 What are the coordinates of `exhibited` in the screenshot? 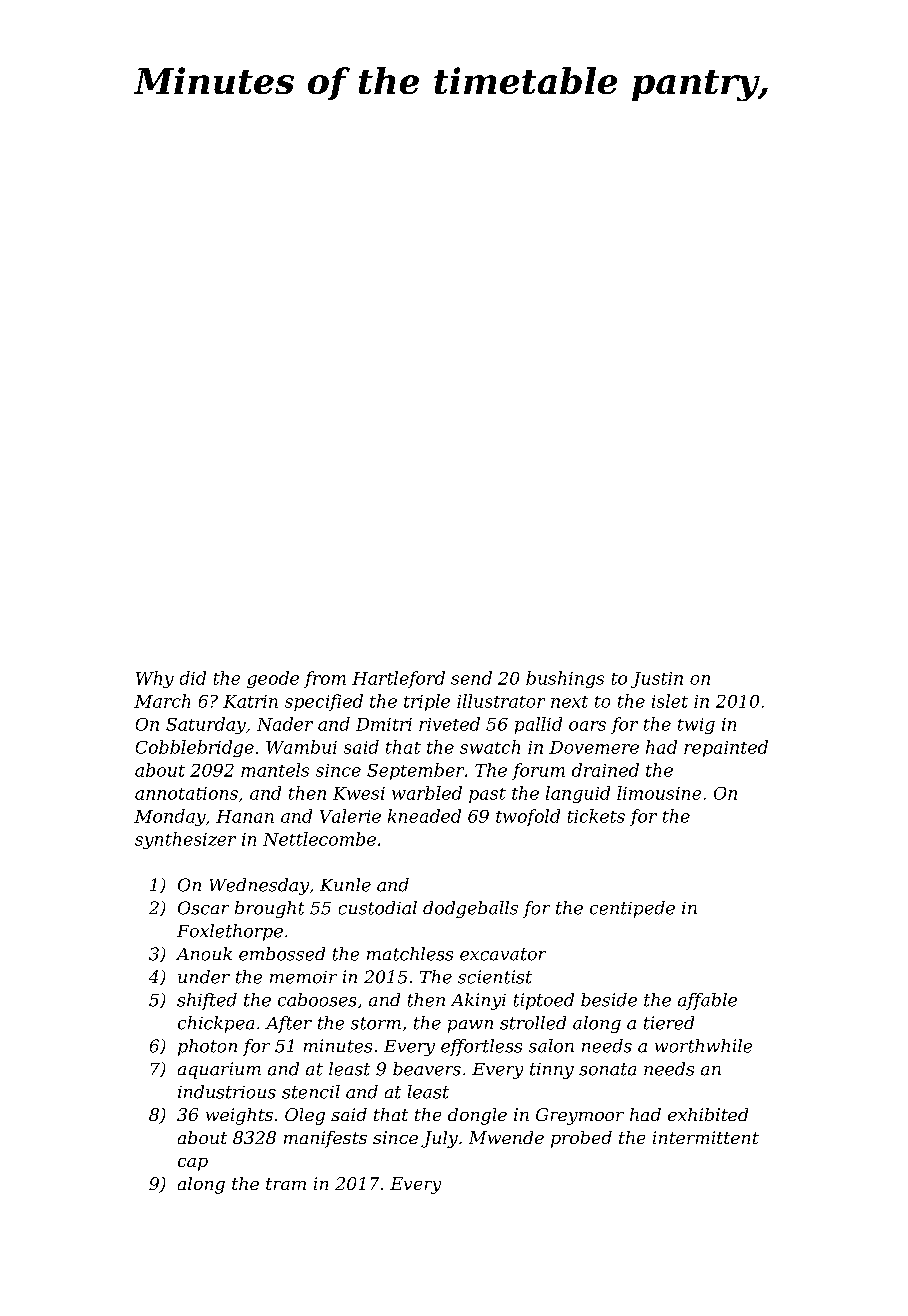 It's located at (708, 1114).
